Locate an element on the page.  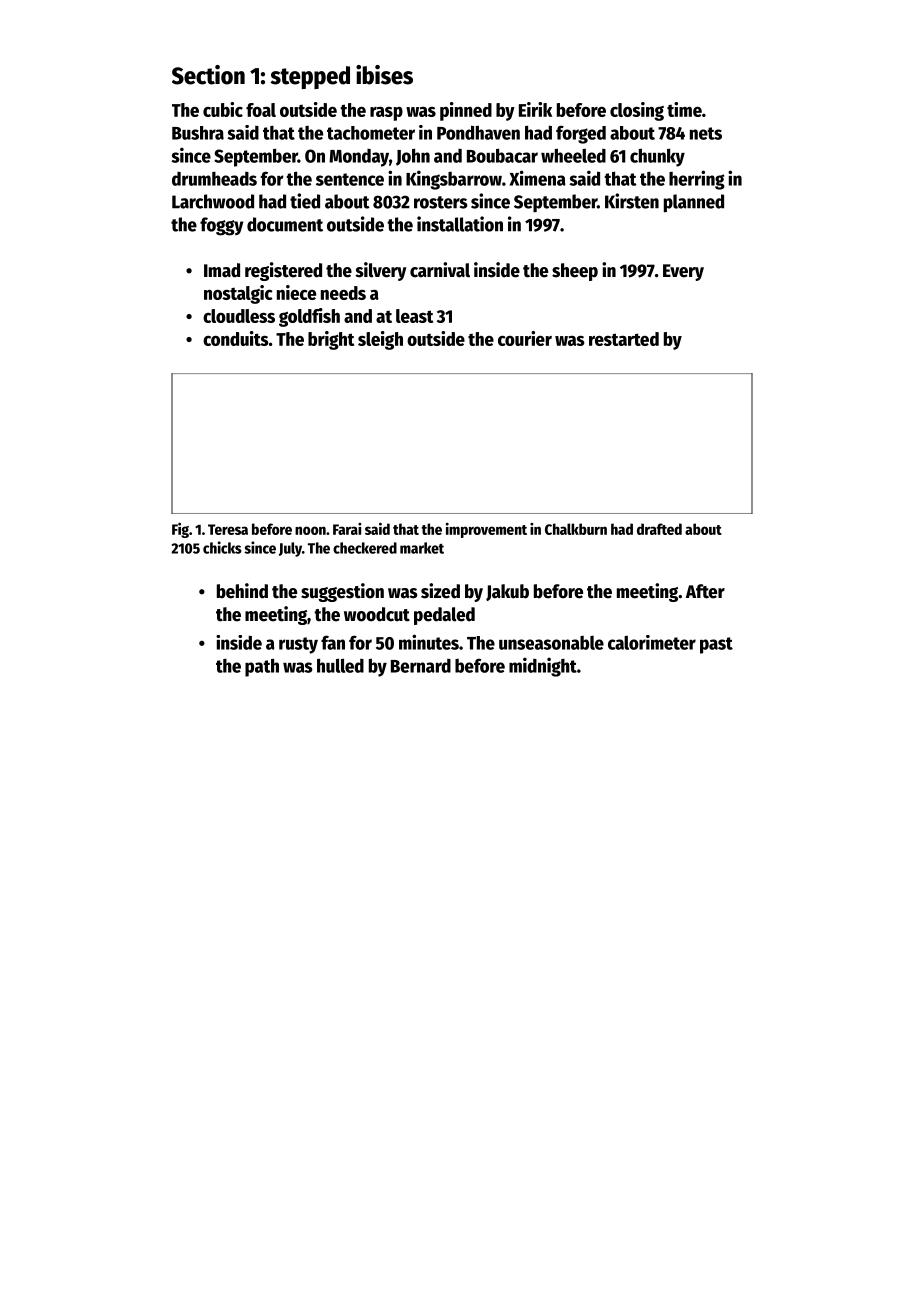
Farai is located at coordinates (347, 529).
